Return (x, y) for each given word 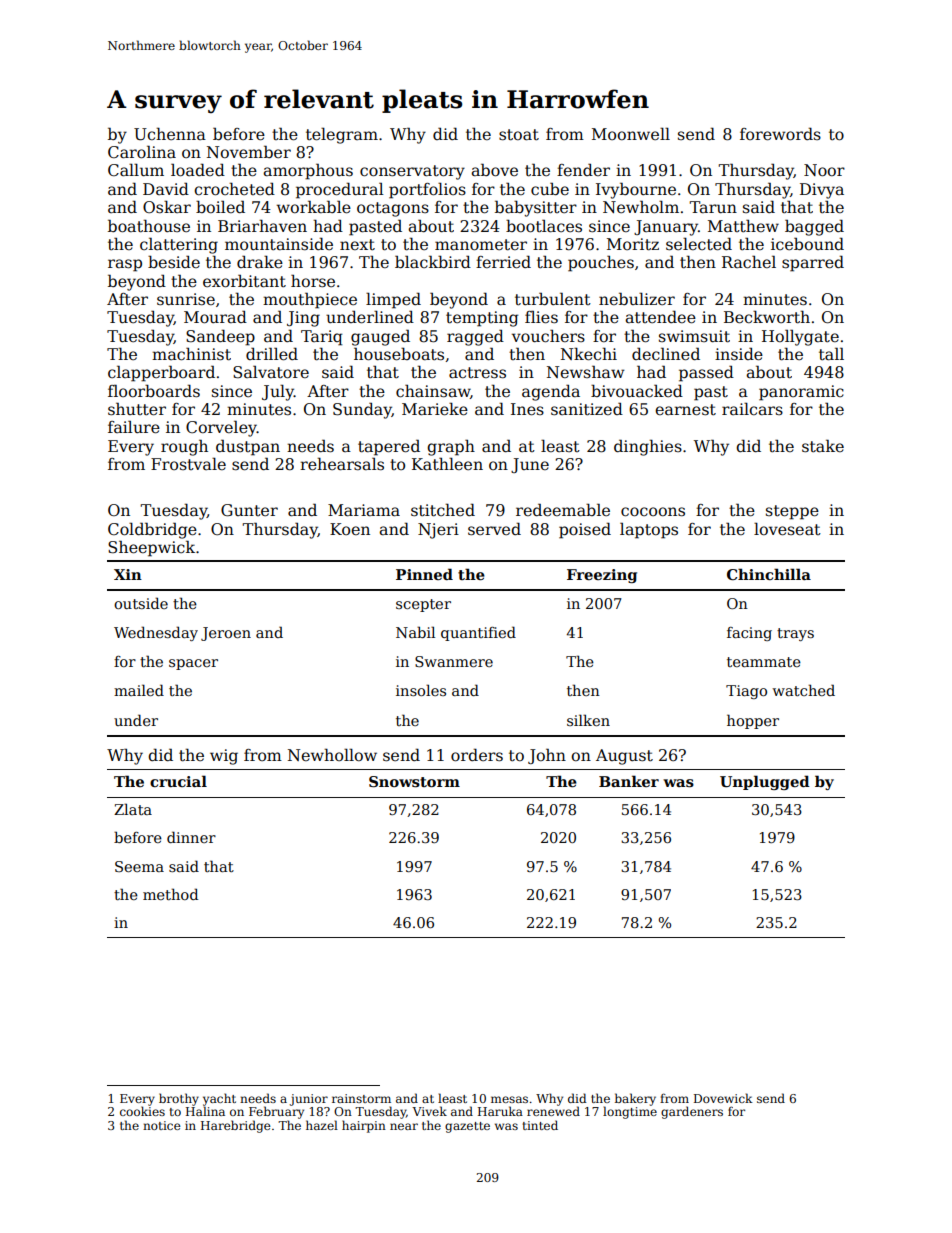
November (249, 152)
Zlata (133, 809)
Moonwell (631, 133)
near (404, 1126)
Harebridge (236, 1126)
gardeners (692, 1112)
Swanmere (454, 661)
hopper (753, 721)
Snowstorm (414, 782)
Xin (128, 574)
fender (583, 169)
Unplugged (765, 782)
